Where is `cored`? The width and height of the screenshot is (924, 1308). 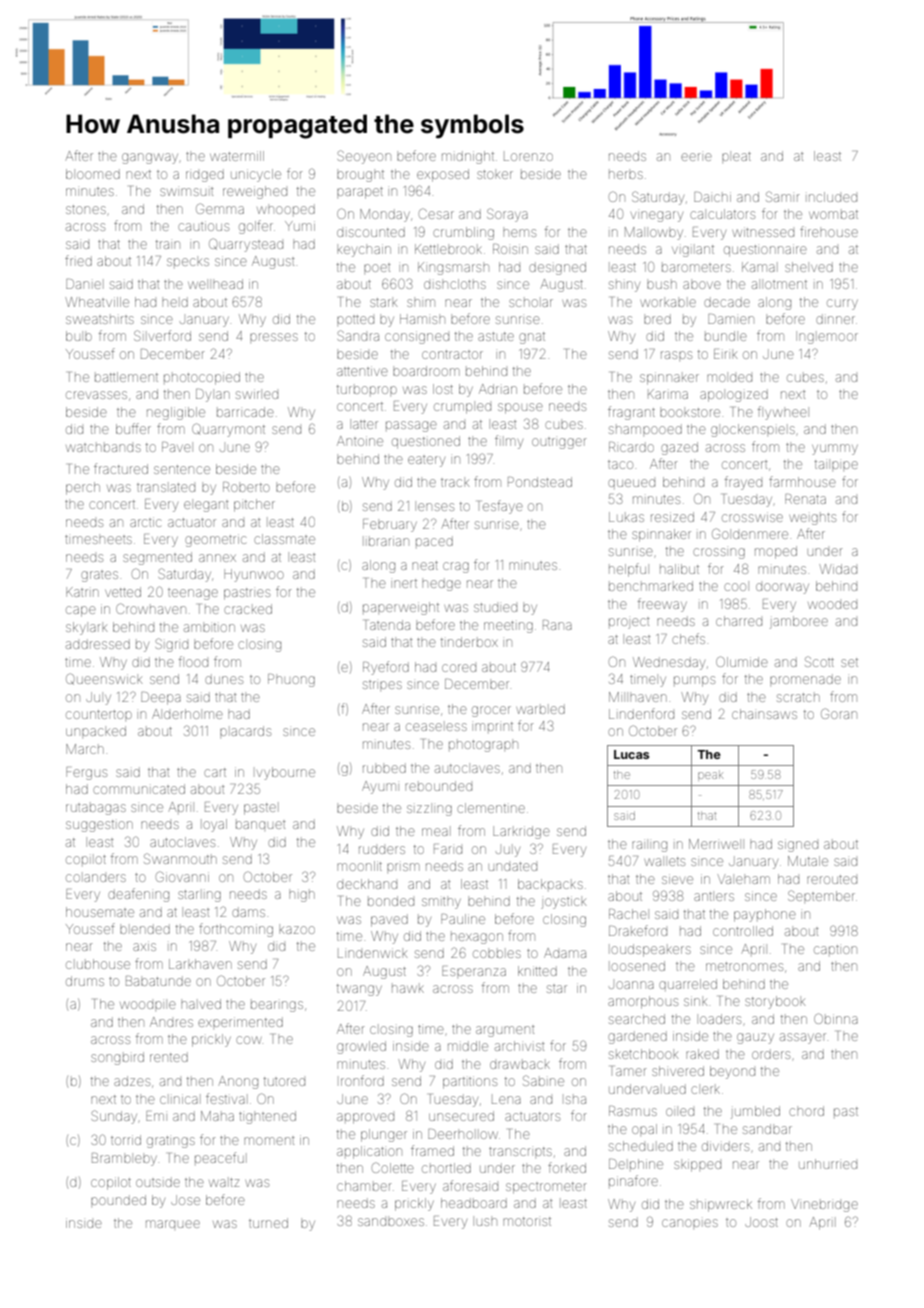 cored is located at coordinates (459, 668).
